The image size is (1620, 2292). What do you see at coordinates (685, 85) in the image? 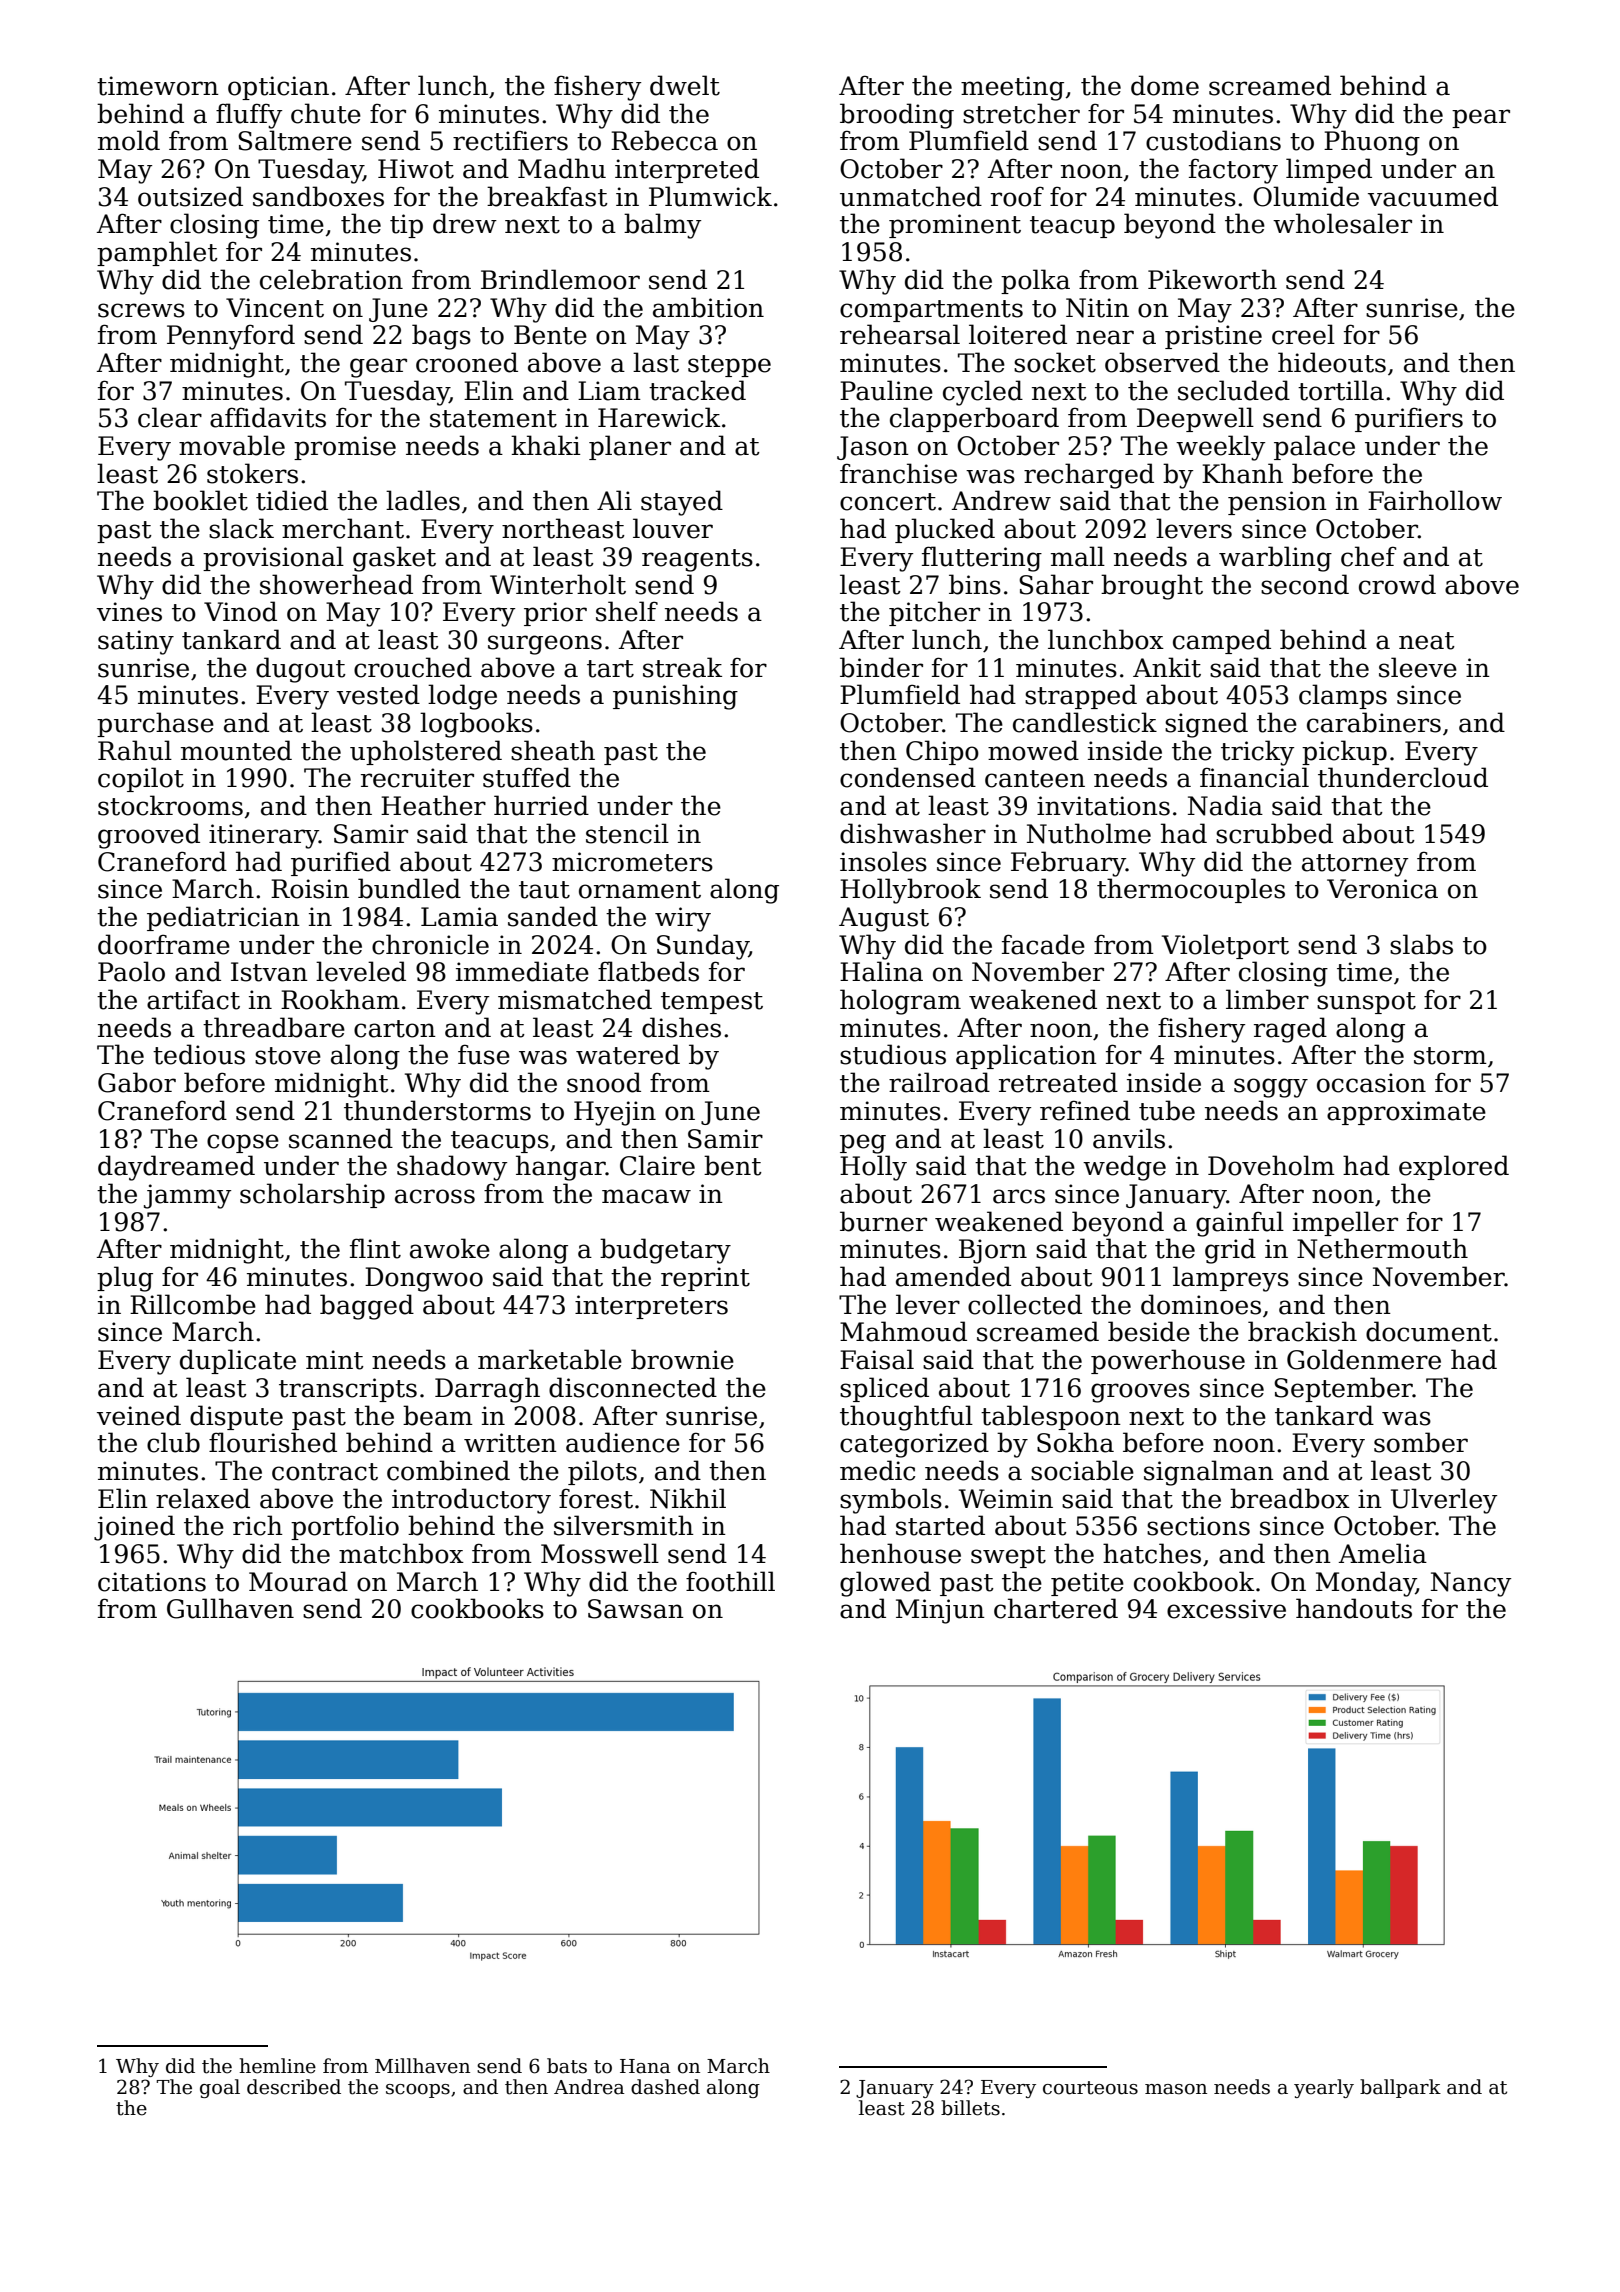
I see `dwelt` at bounding box center [685, 85].
